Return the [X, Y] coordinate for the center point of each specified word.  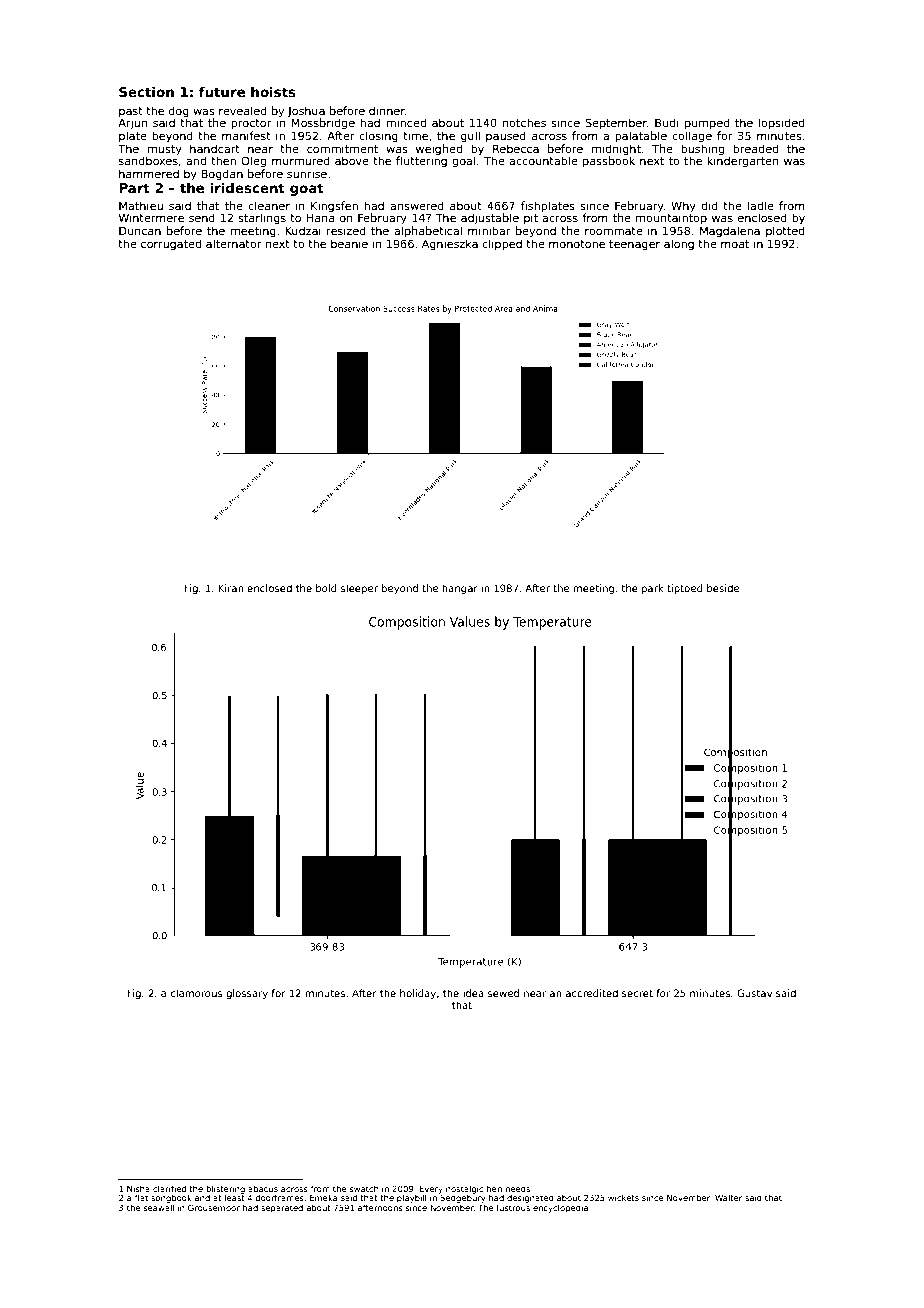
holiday [418, 994]
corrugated [171, 245]
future [222, 91]
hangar [460, 589]
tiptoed [685, 589]
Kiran [231, 588]
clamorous [196, 993]
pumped [707, 123]
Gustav [754, 993]
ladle [761, 205]
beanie [349, 243]
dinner [387, 110]
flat [141, 1197]
